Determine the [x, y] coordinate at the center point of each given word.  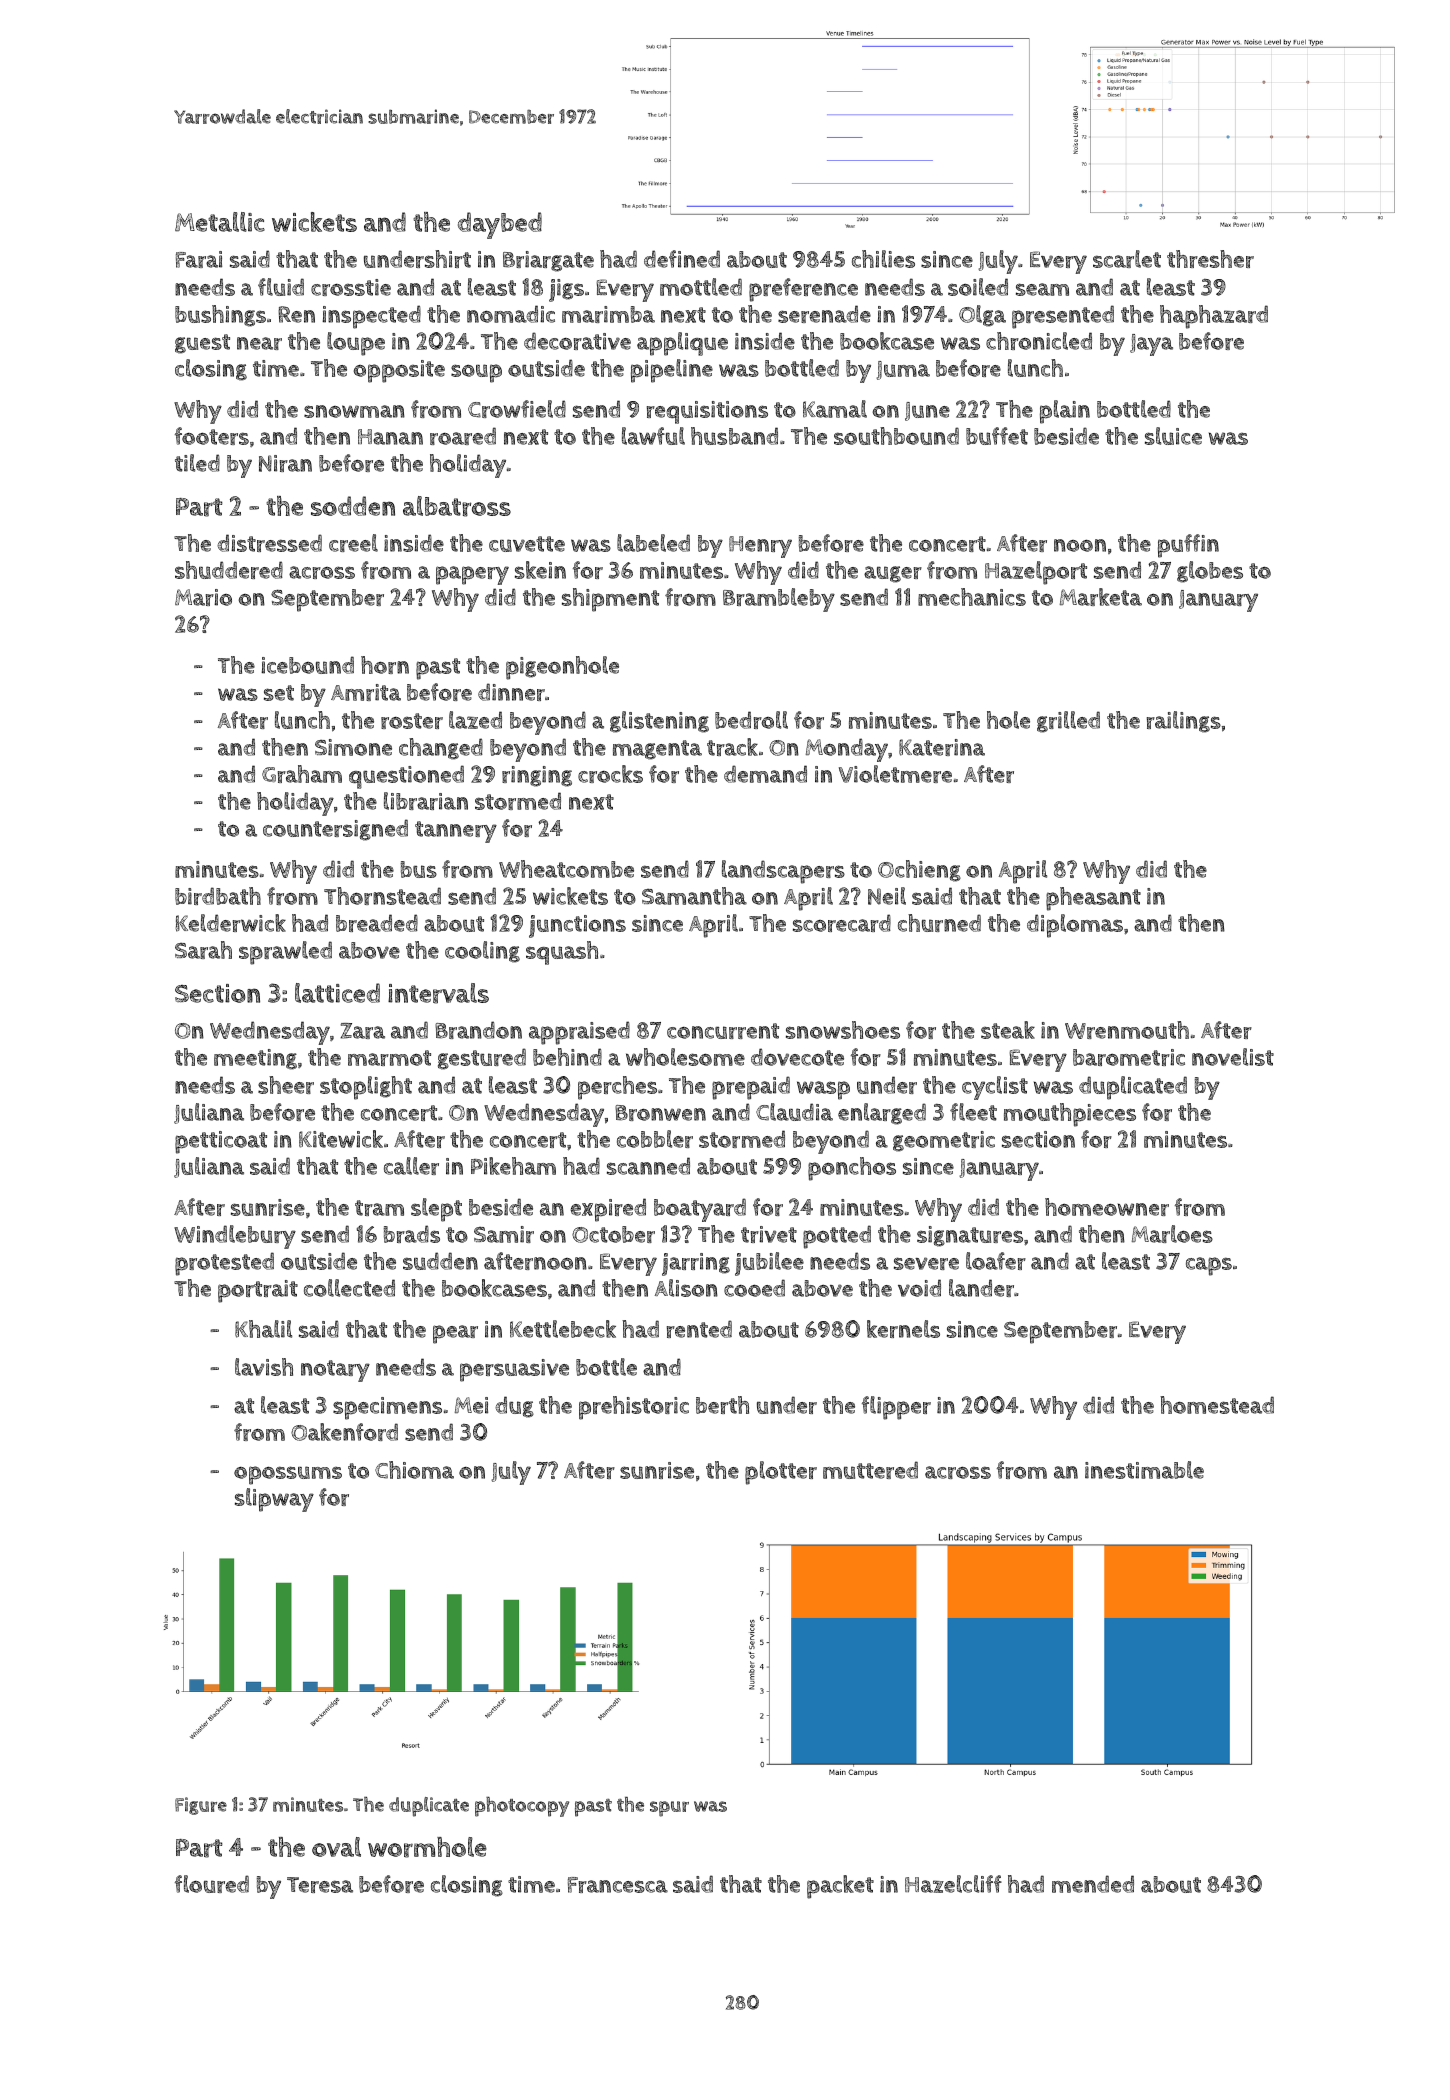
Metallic [220, 222]
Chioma [414, 1470]
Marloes [1172, 1234]
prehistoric [634, 1408]
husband [734, 436]
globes [1210, 572]
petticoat [221, 1142]
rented [699, 1329]
